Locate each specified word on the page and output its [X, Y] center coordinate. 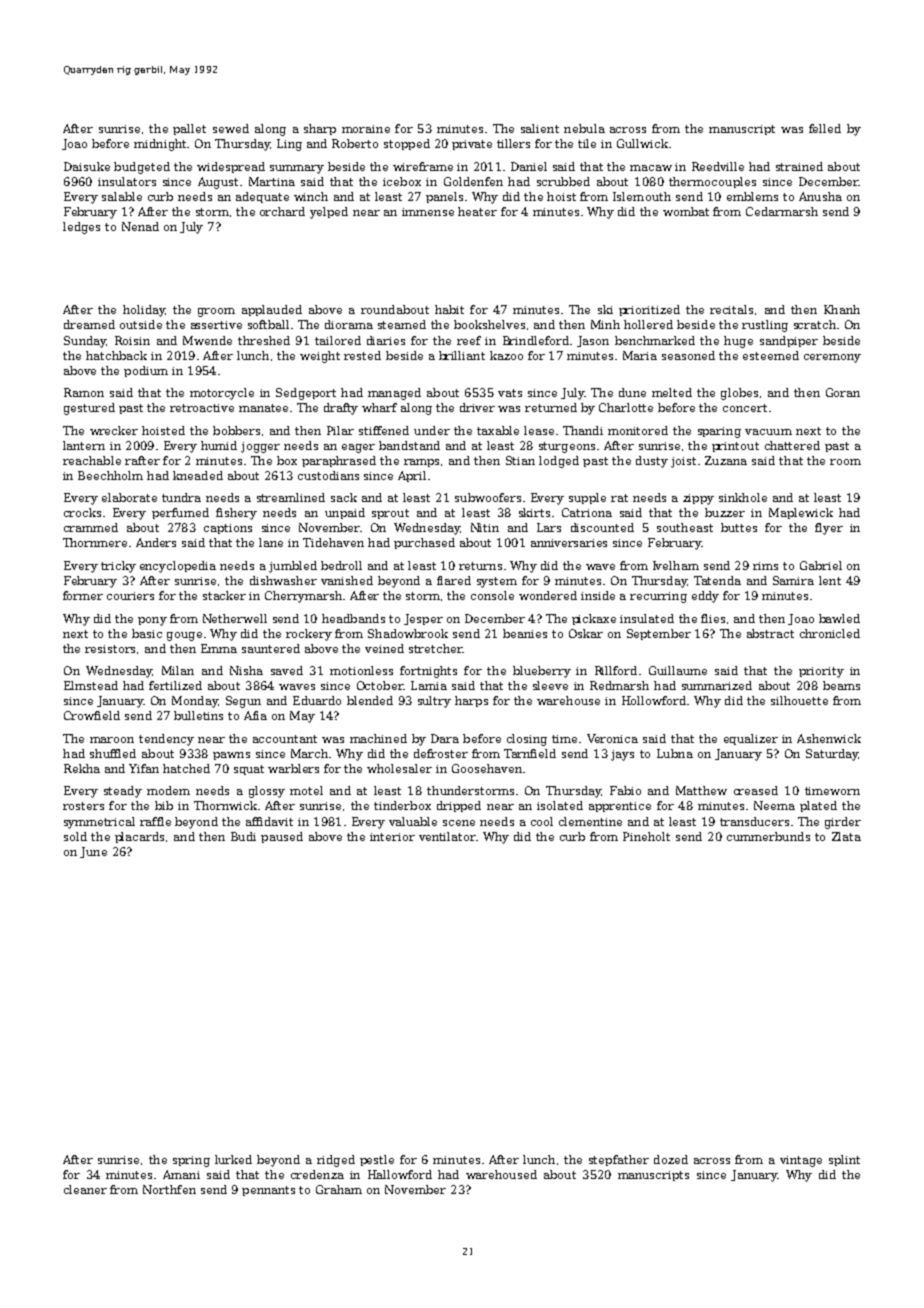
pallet [189, 129]
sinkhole [743, 497]
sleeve [550, 685]
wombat [686, 211]
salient [540, 128]
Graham [339, 1189]
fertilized [175, 685]
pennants [268, 1191]
